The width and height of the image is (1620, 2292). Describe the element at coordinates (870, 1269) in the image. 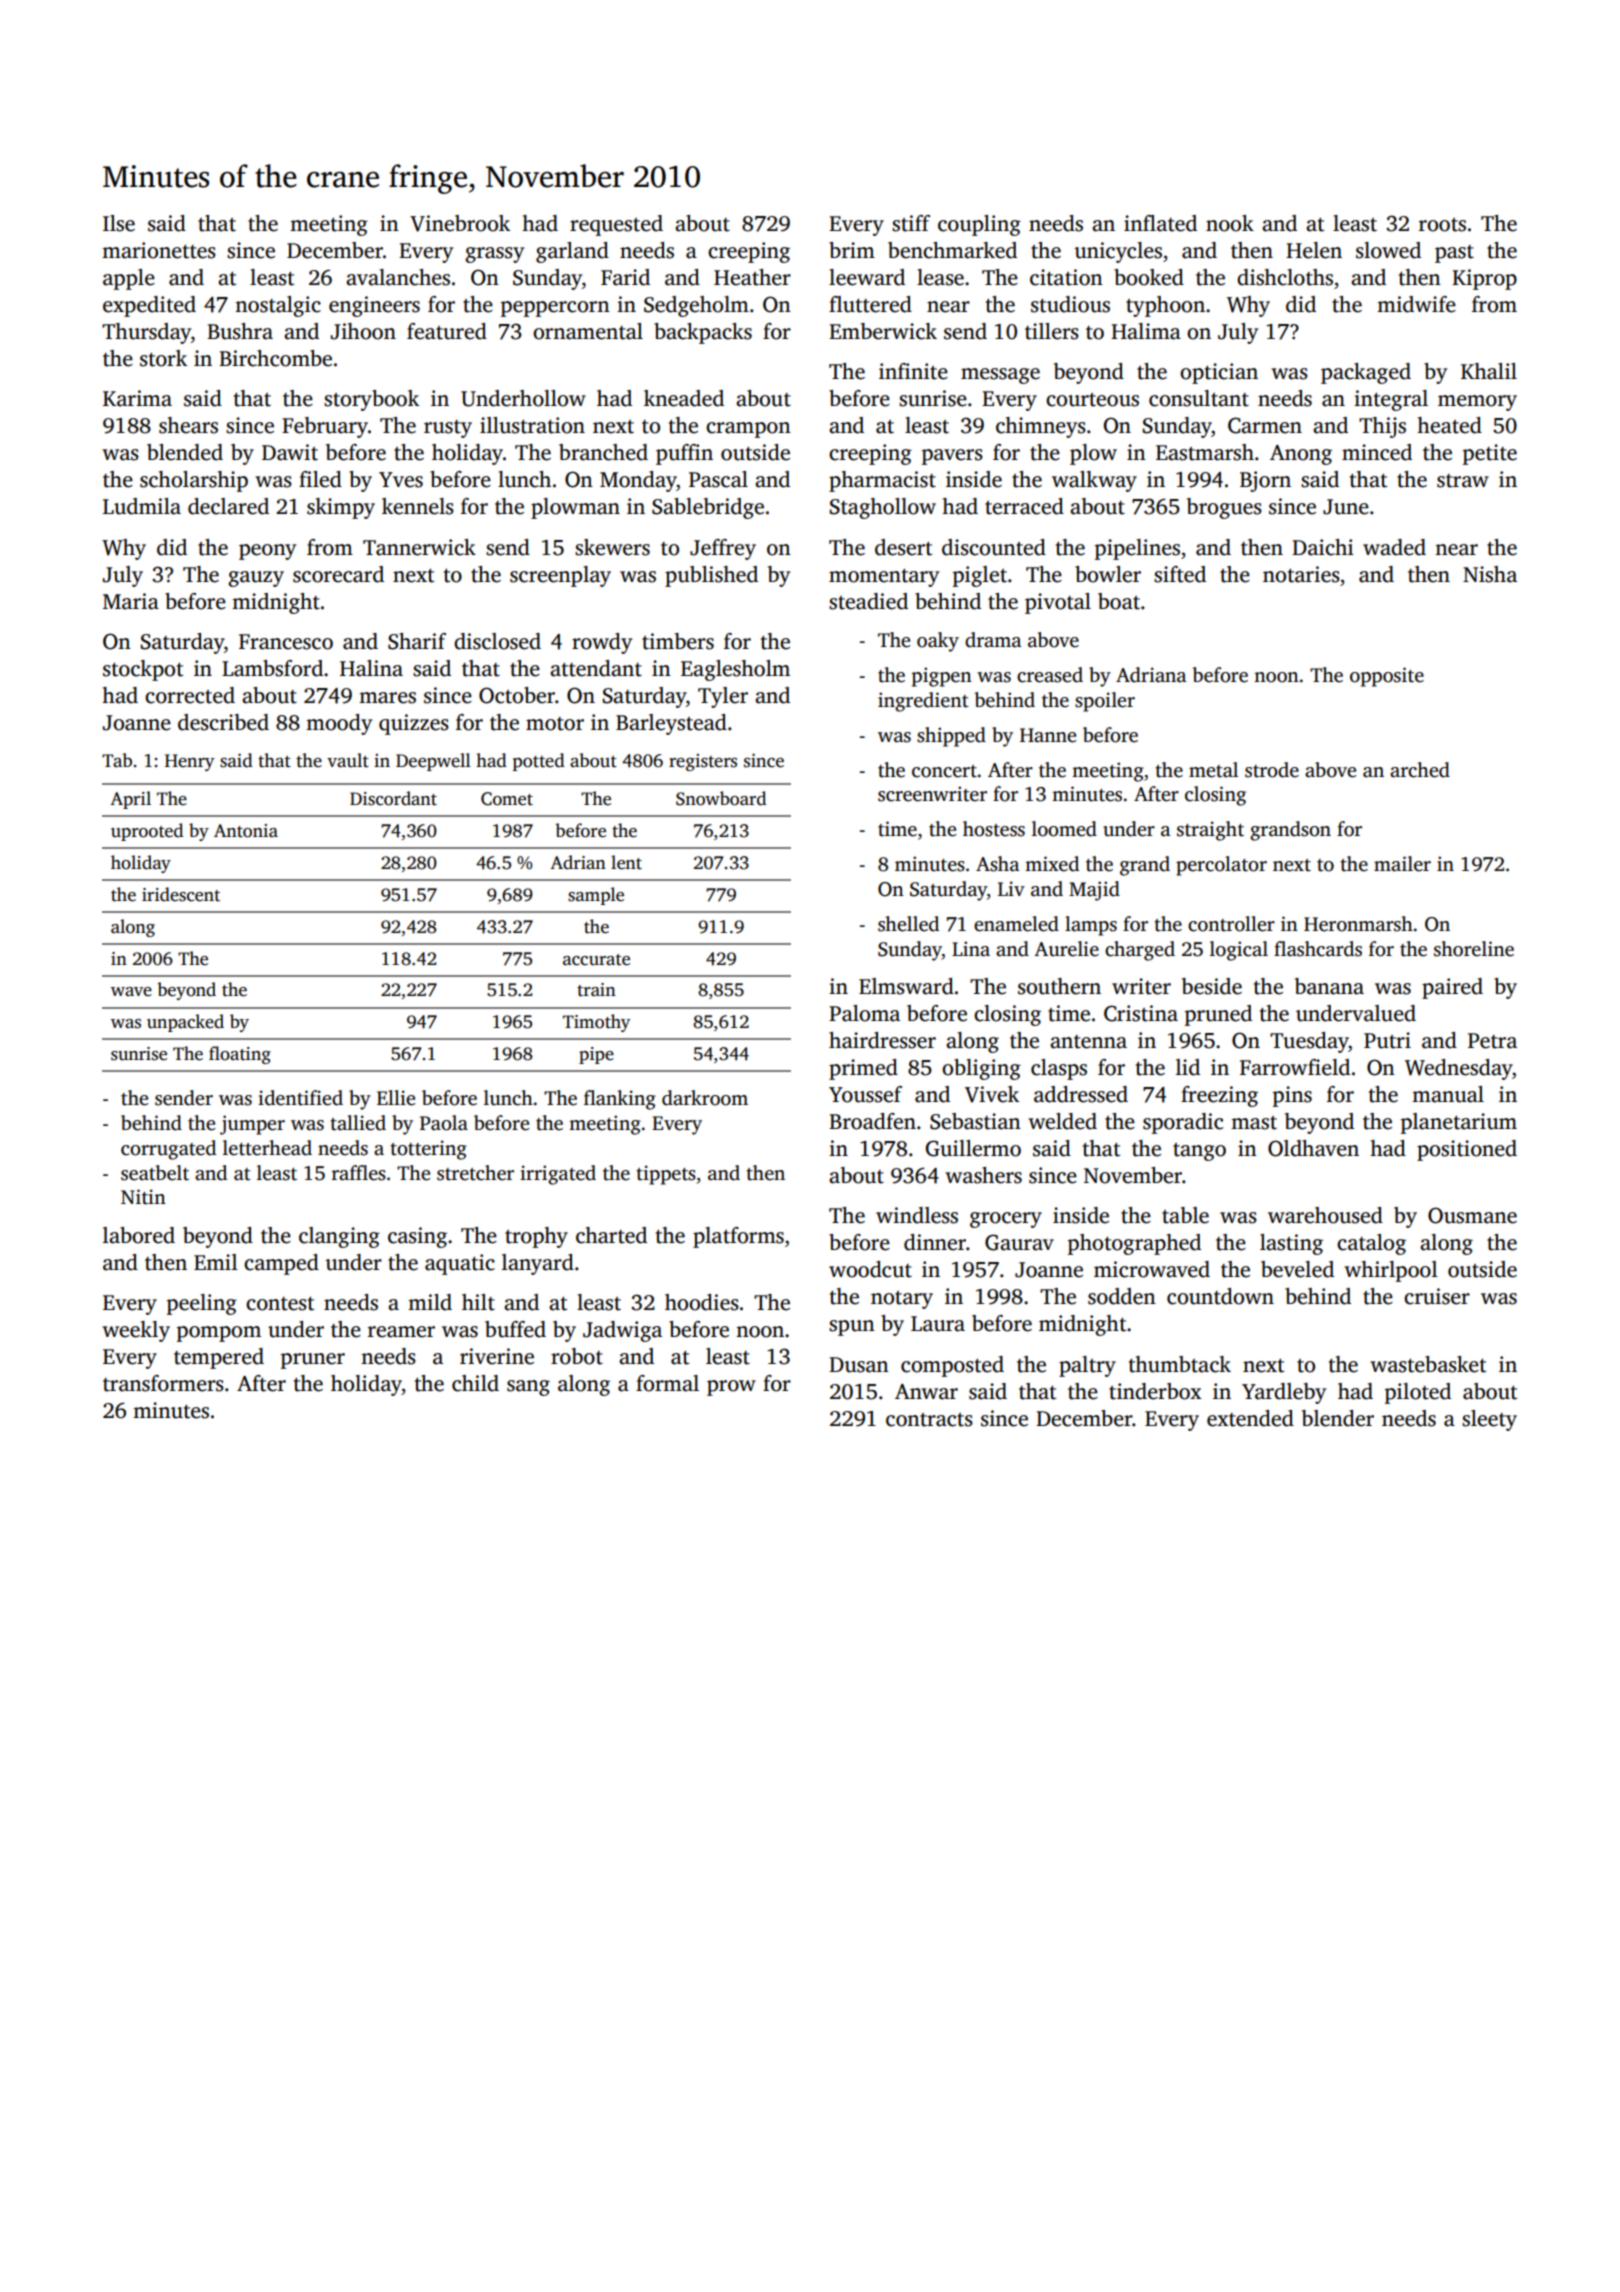

I see `woodcut` at that location.
